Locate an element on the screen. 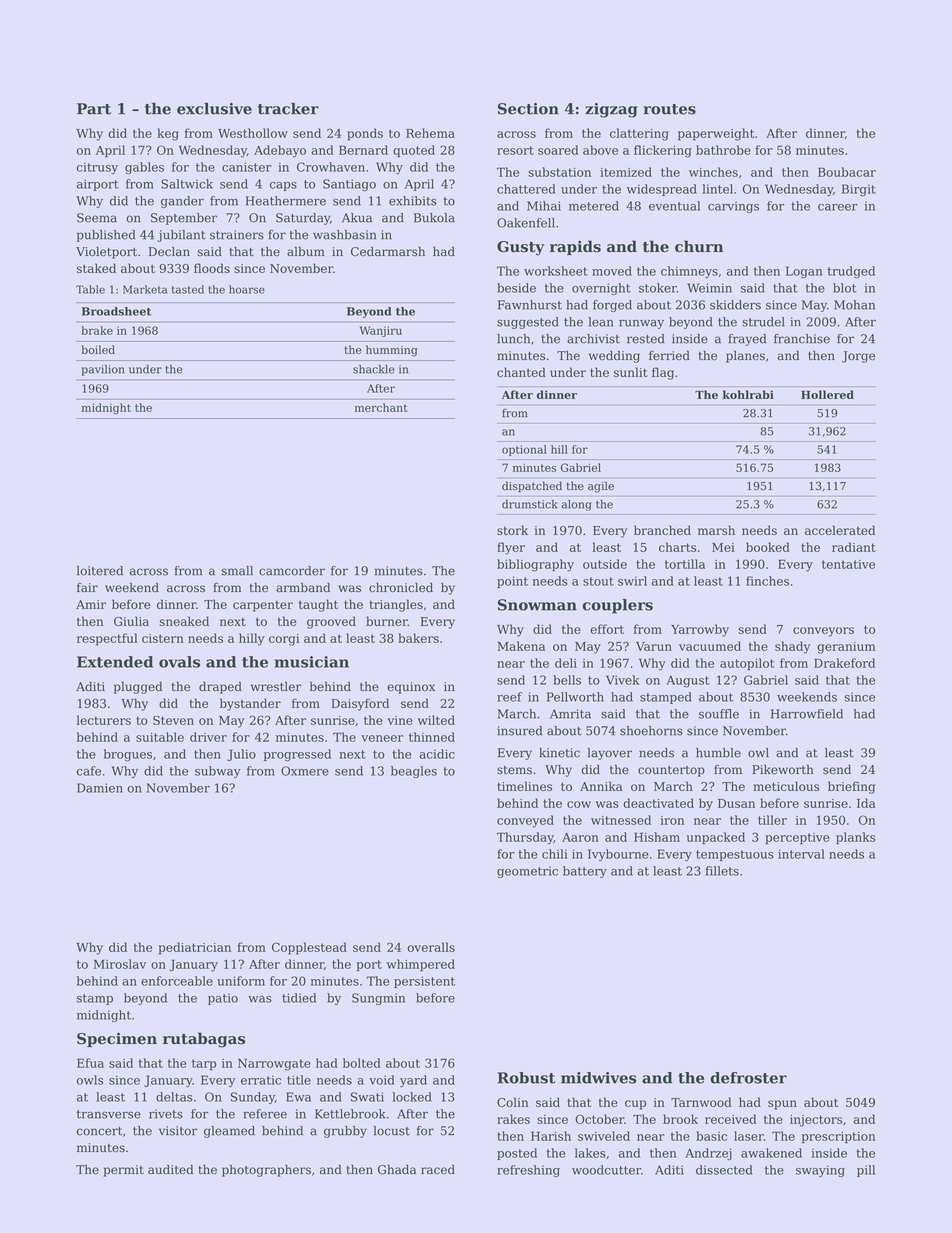 Image resolution: width=952 pixels, height=1233 pixels. October is located at coordinates (599, 1119).
